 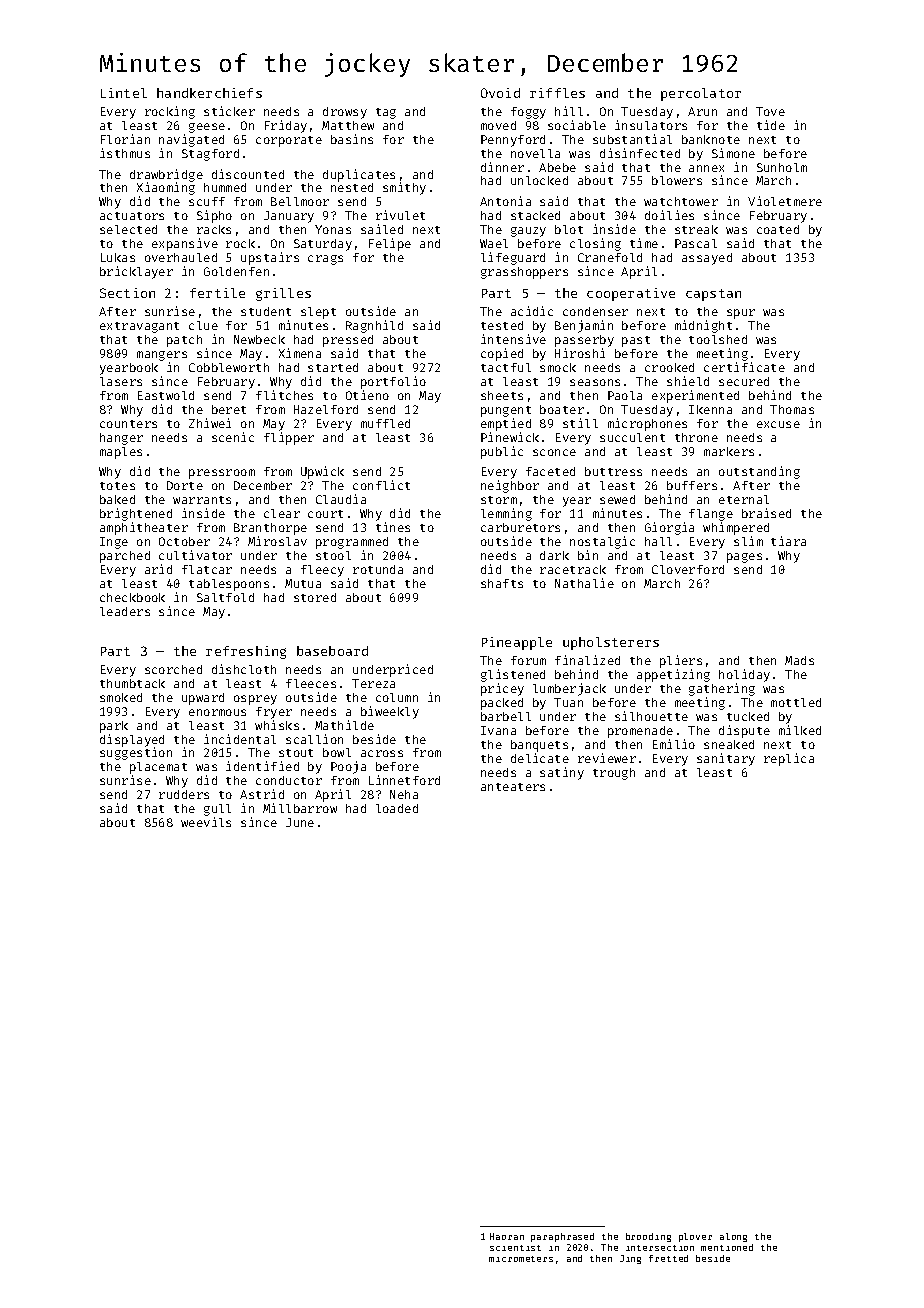 What do you see at coordinates (300, 822) in the page?
I see `June` at bounding box center [300, 822].
